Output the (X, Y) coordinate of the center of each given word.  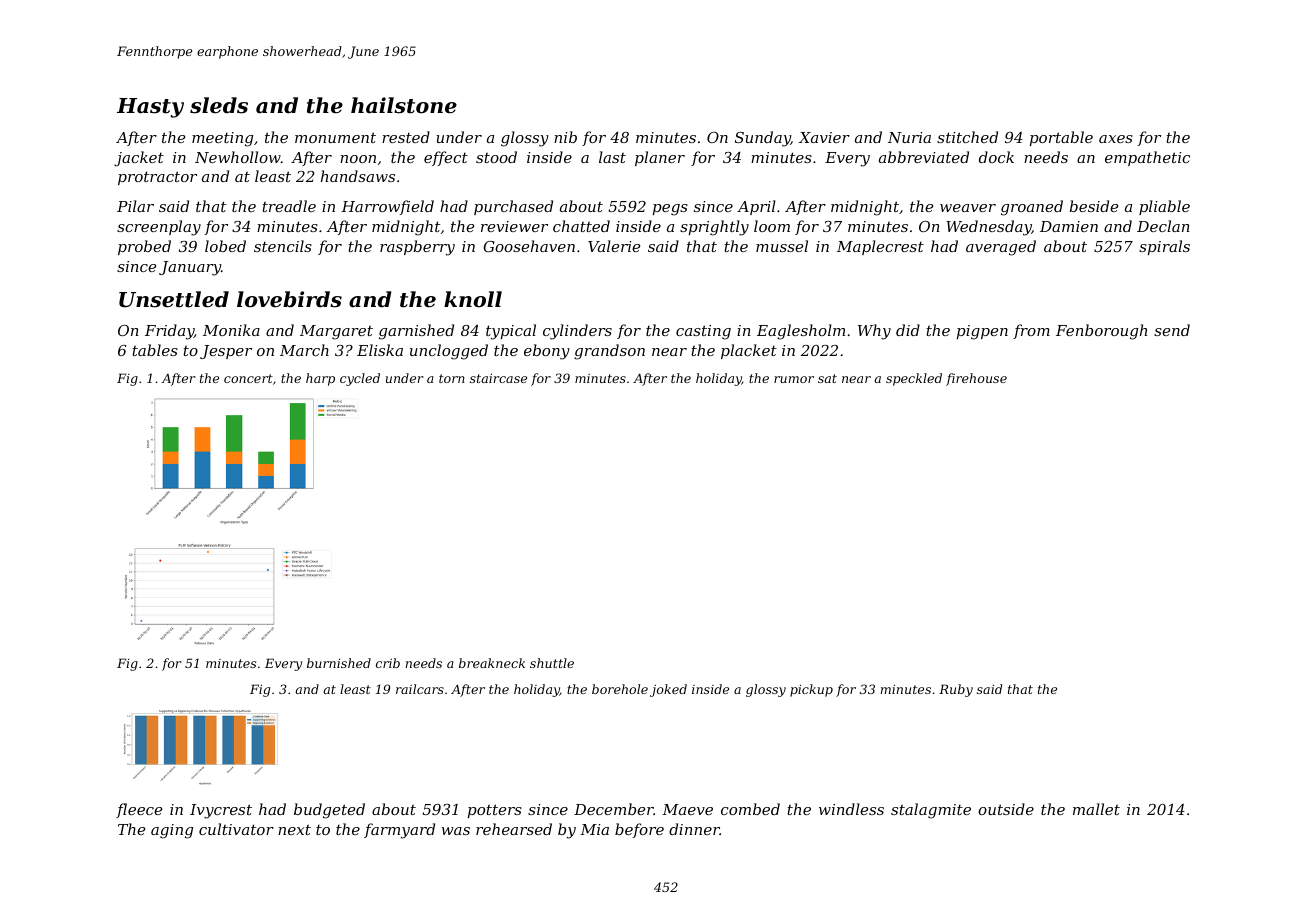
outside (1006, 809)
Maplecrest (880, 247)
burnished (339, 663)
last (612, 157)
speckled (914, 379)
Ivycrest (221, 811)
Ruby (956, 690)
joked (668, 690)
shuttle (552, 663)
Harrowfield (387, 207)
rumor (794, 379)
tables (155, 350)
